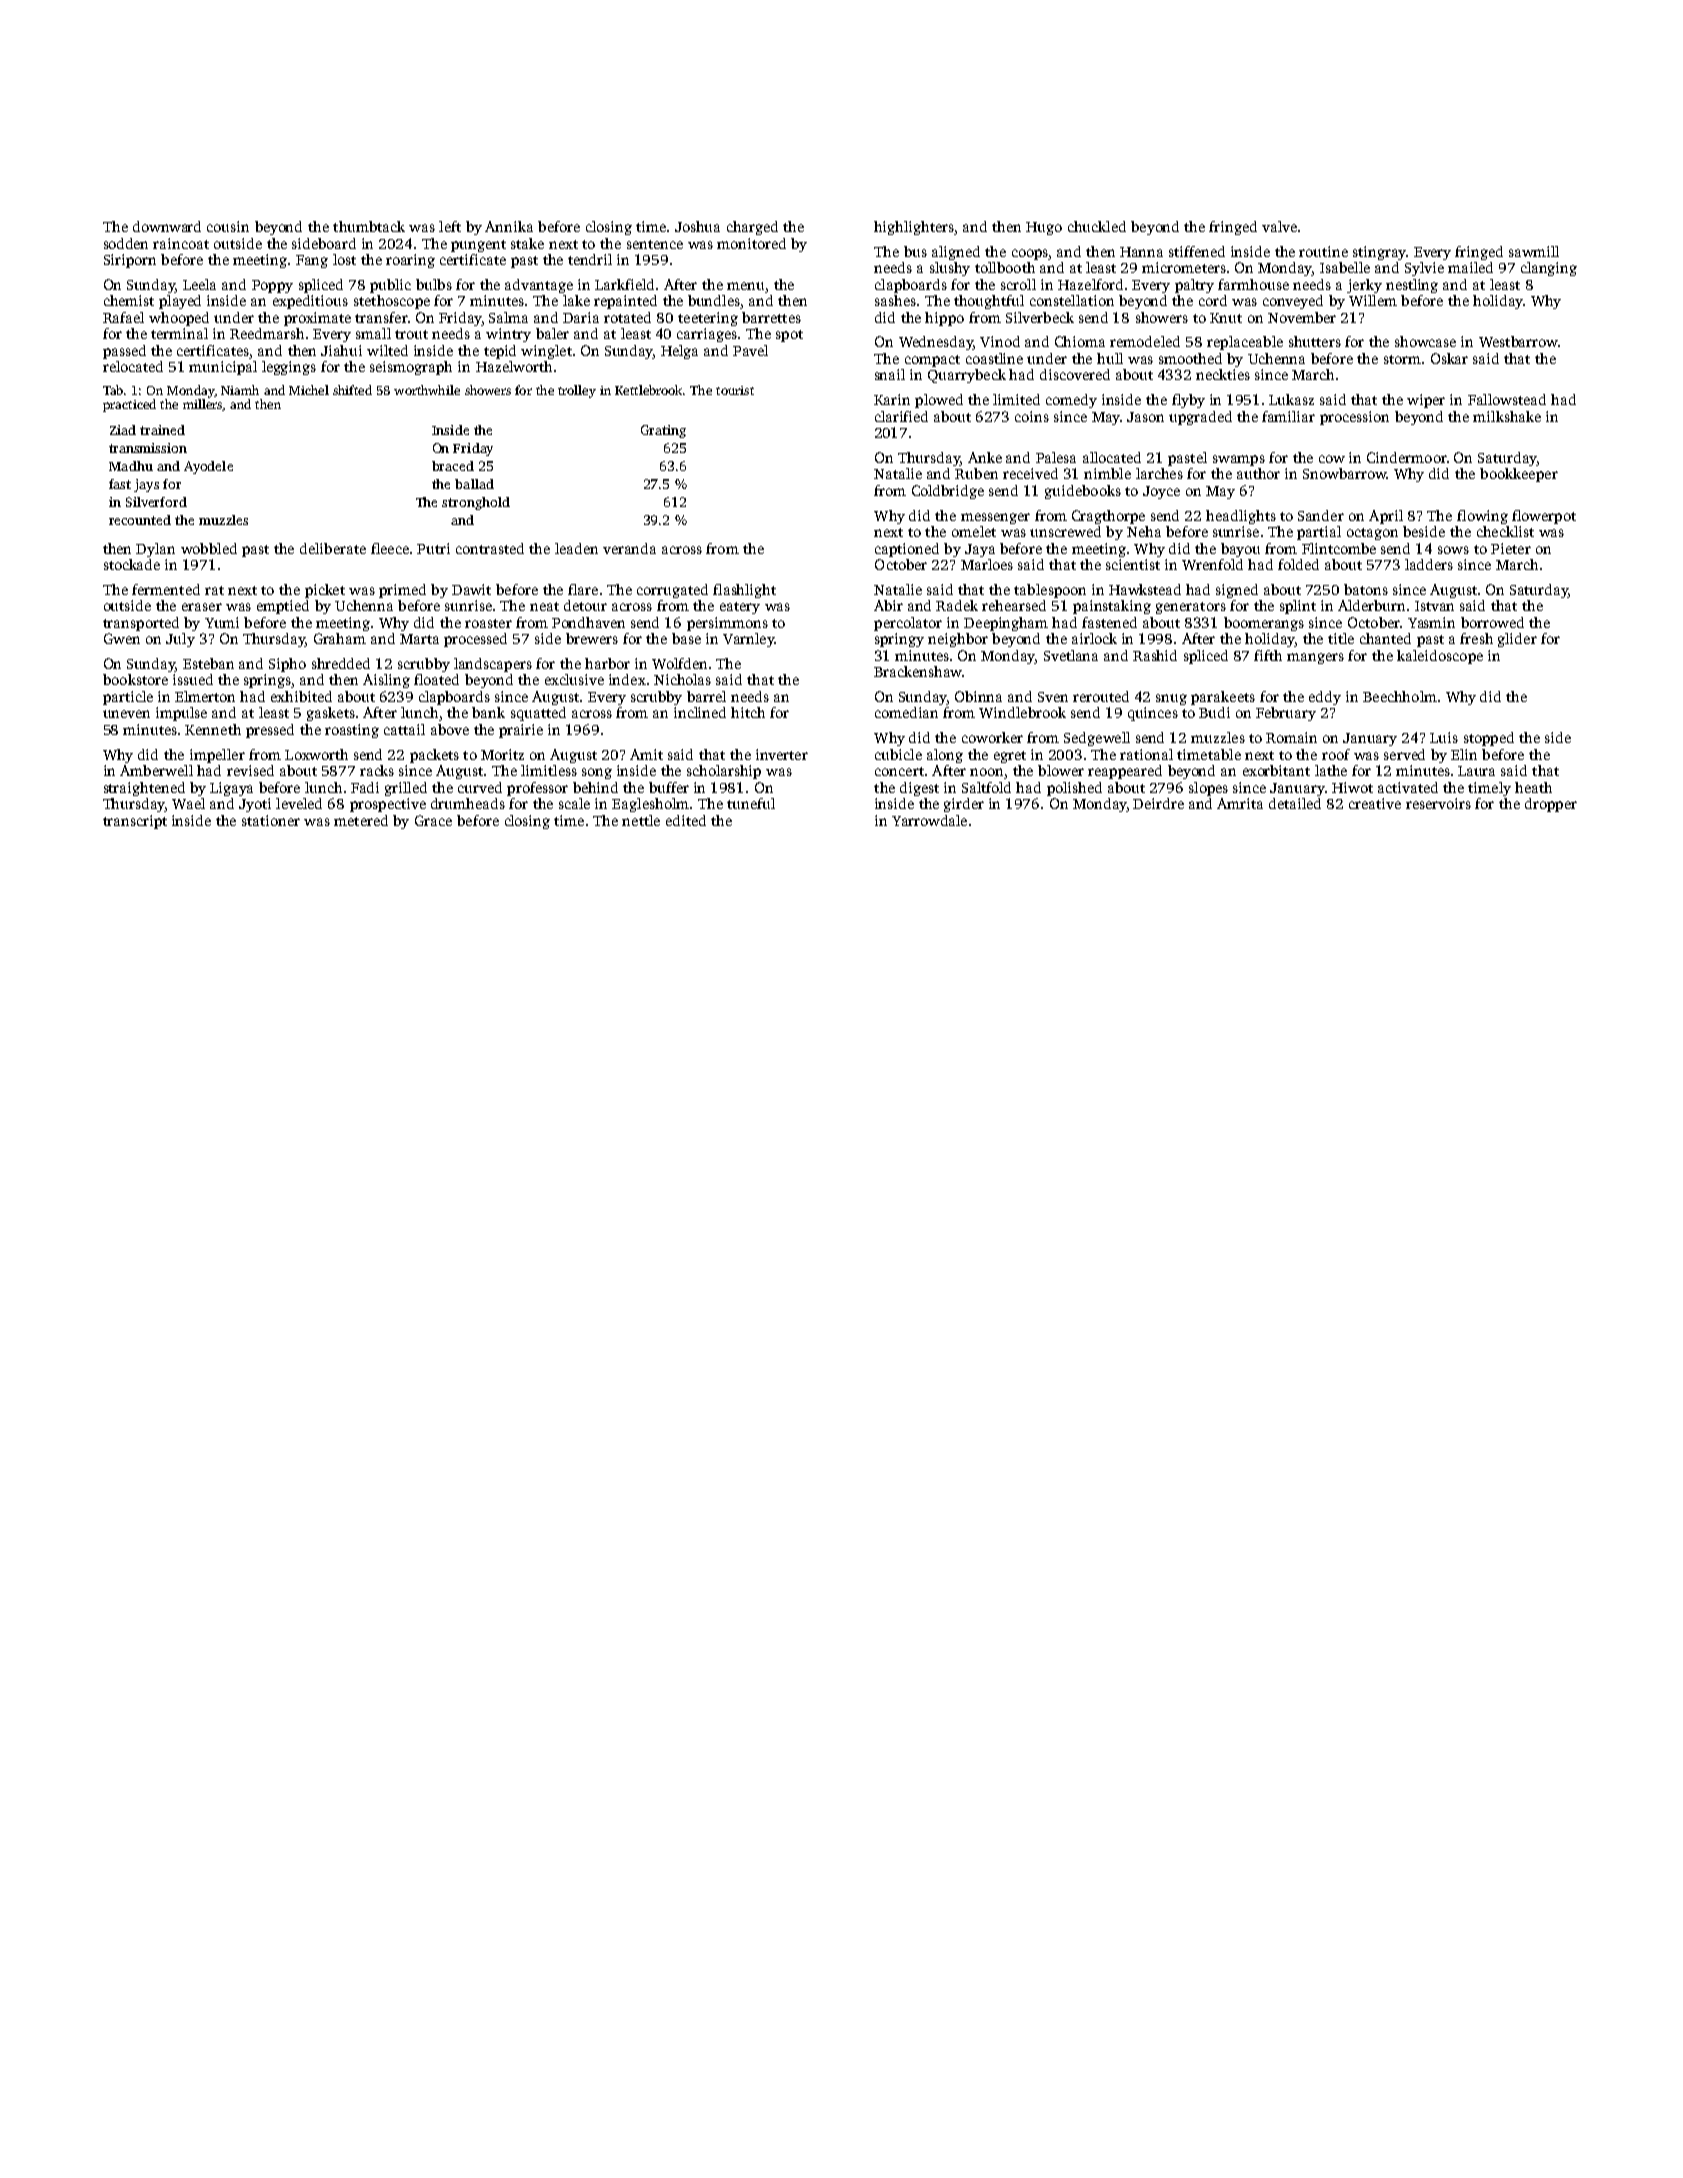 The image size is (1683, 2178). Describe the element at coordinates (130, 261) in the screenshot. I see `Siriporn` at that location.
